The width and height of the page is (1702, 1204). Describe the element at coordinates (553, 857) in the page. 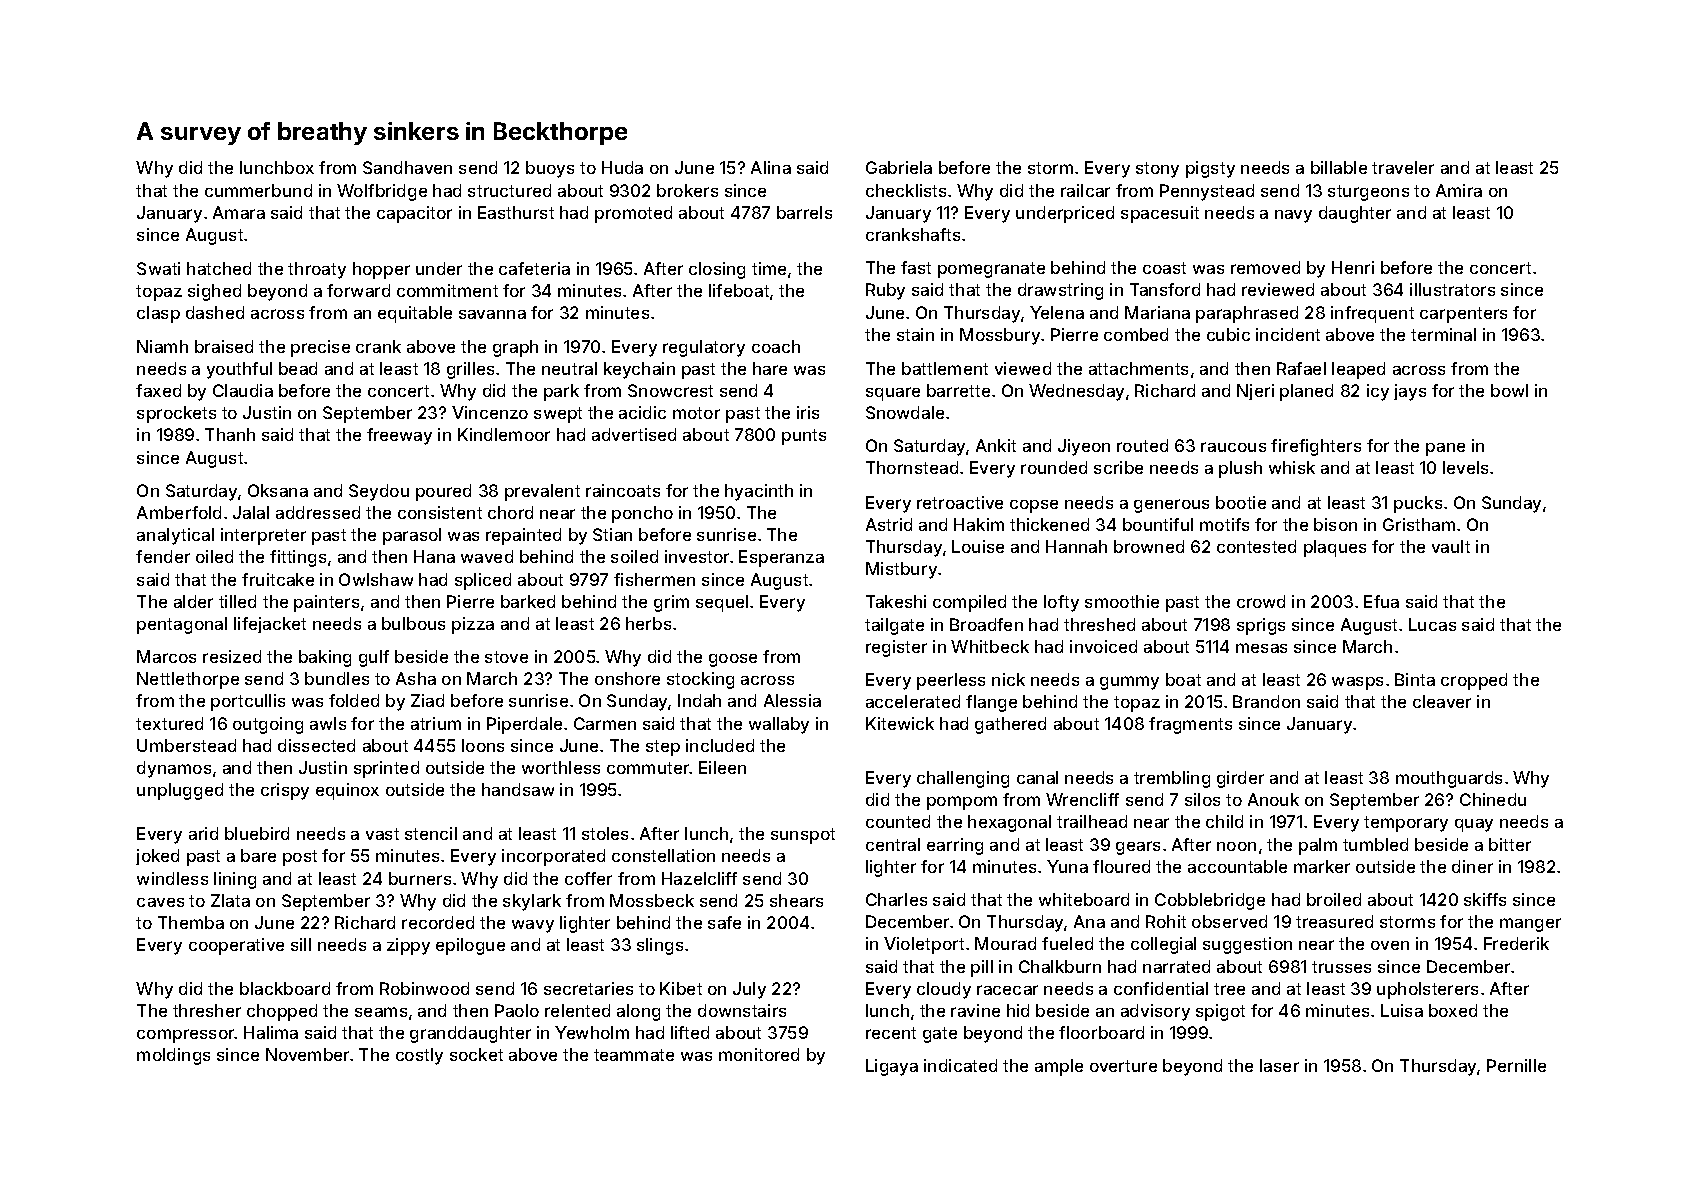

I see `incorporated` at that location.
